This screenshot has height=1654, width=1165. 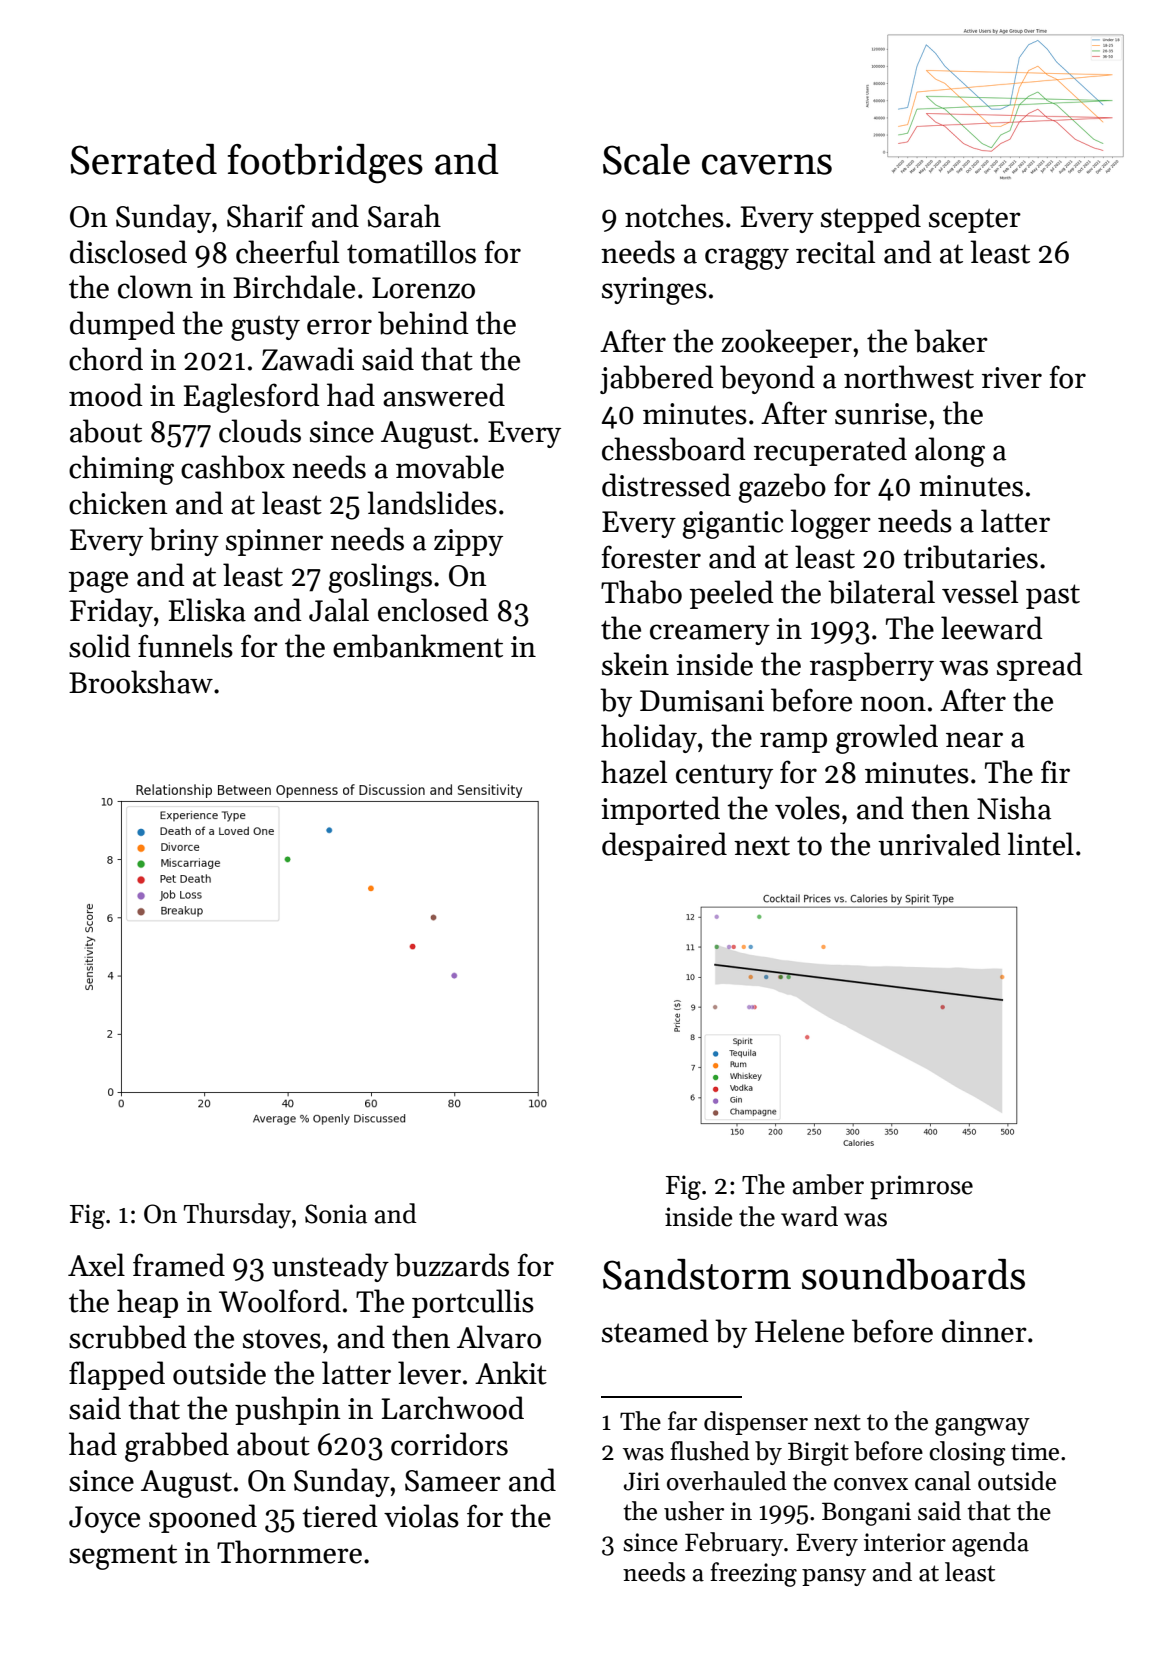 What do you see at coordinates (122, 325) in the screenshot?
I see `dumped` at bounding box center [122, 325].
